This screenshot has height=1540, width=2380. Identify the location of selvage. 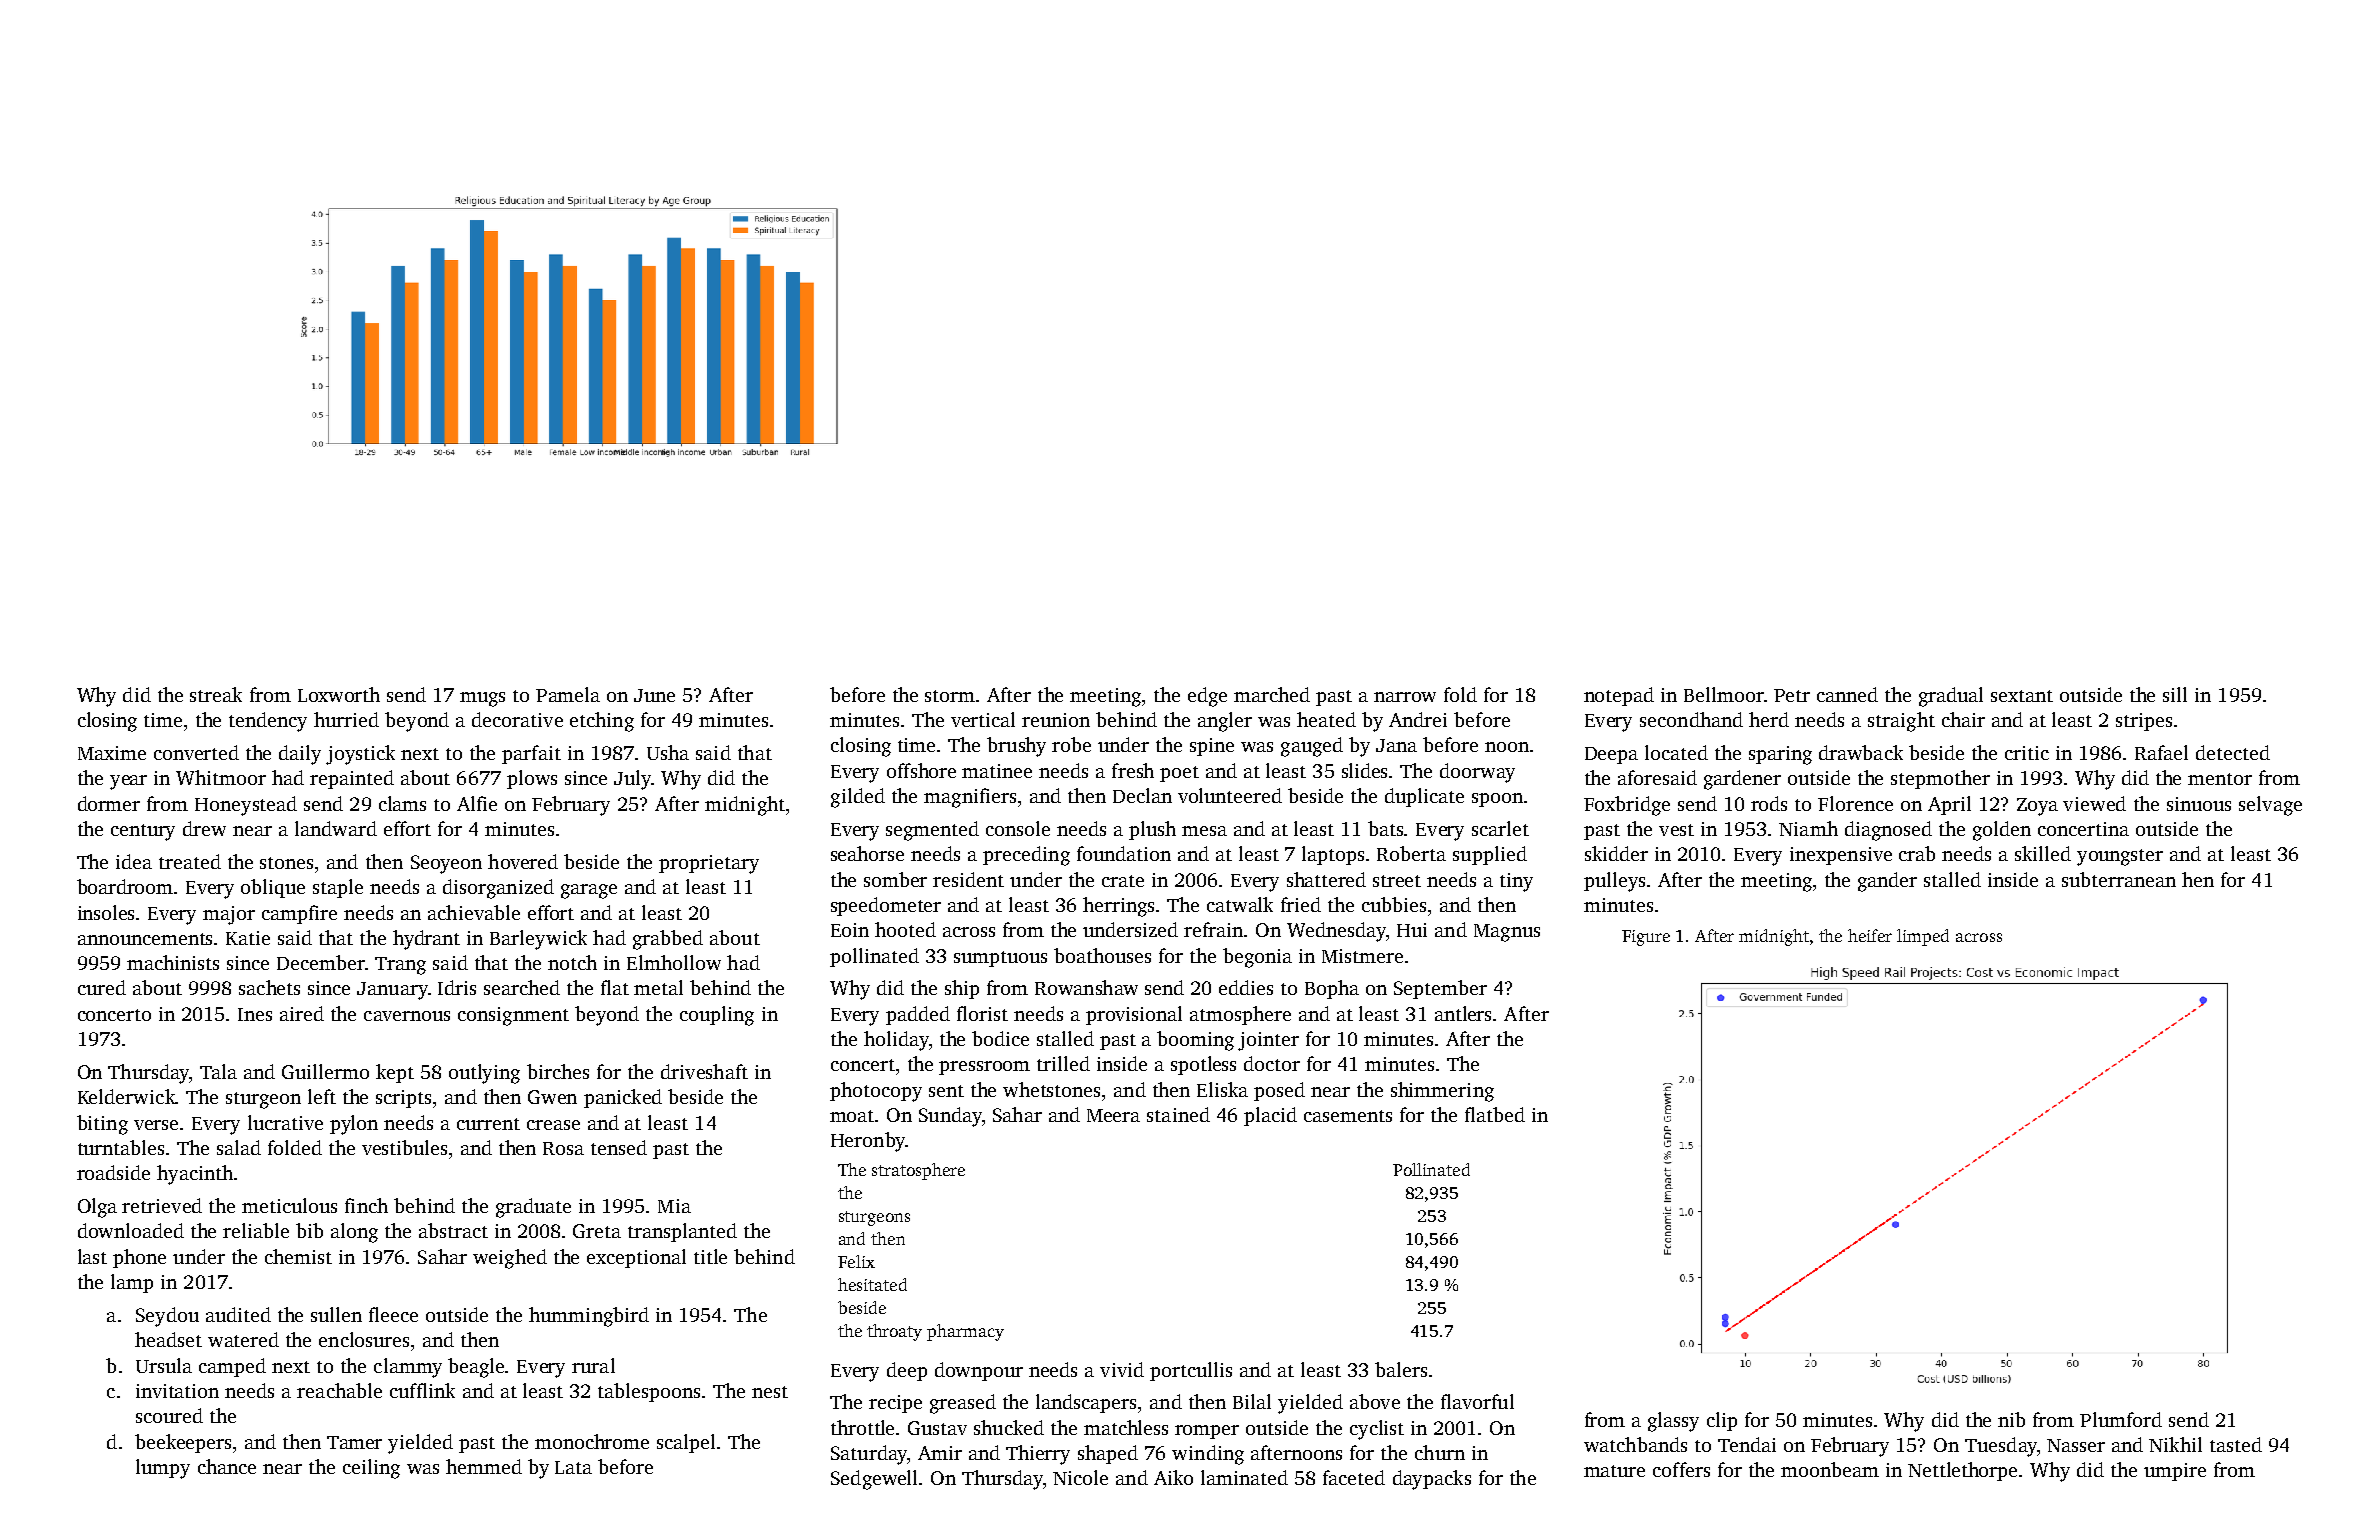
(2270, 806).
